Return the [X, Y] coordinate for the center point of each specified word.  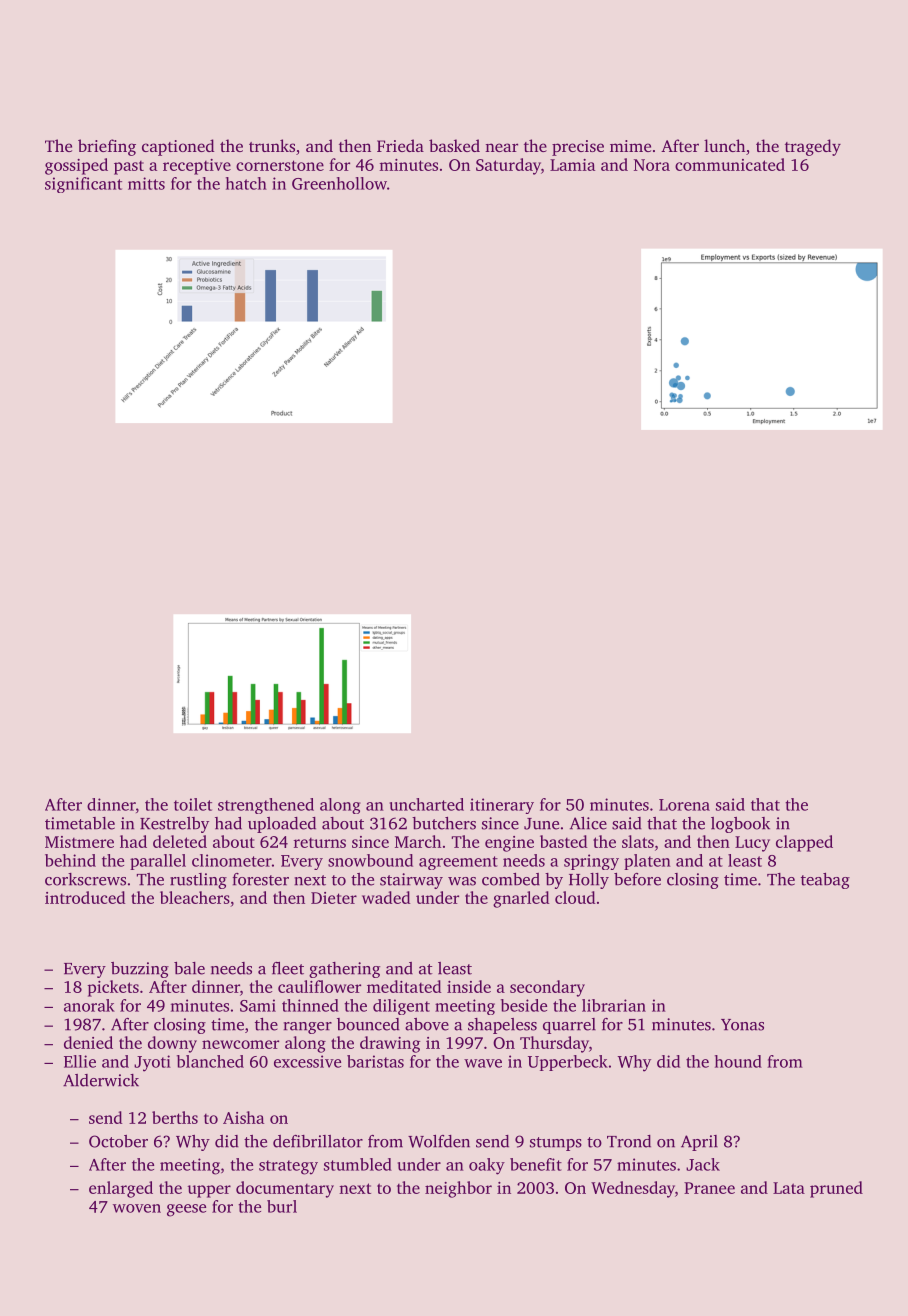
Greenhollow [339, 183]
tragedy [813, 147]
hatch [246, 183]
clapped [804, 843]
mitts [146, 183]
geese [186, 1210]
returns [320, 843]
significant [83, 185]
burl [282, 1206]
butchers [444, 823]
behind [70, 860]
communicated [730, 164]
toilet [193, 804]
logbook [740, 825]
